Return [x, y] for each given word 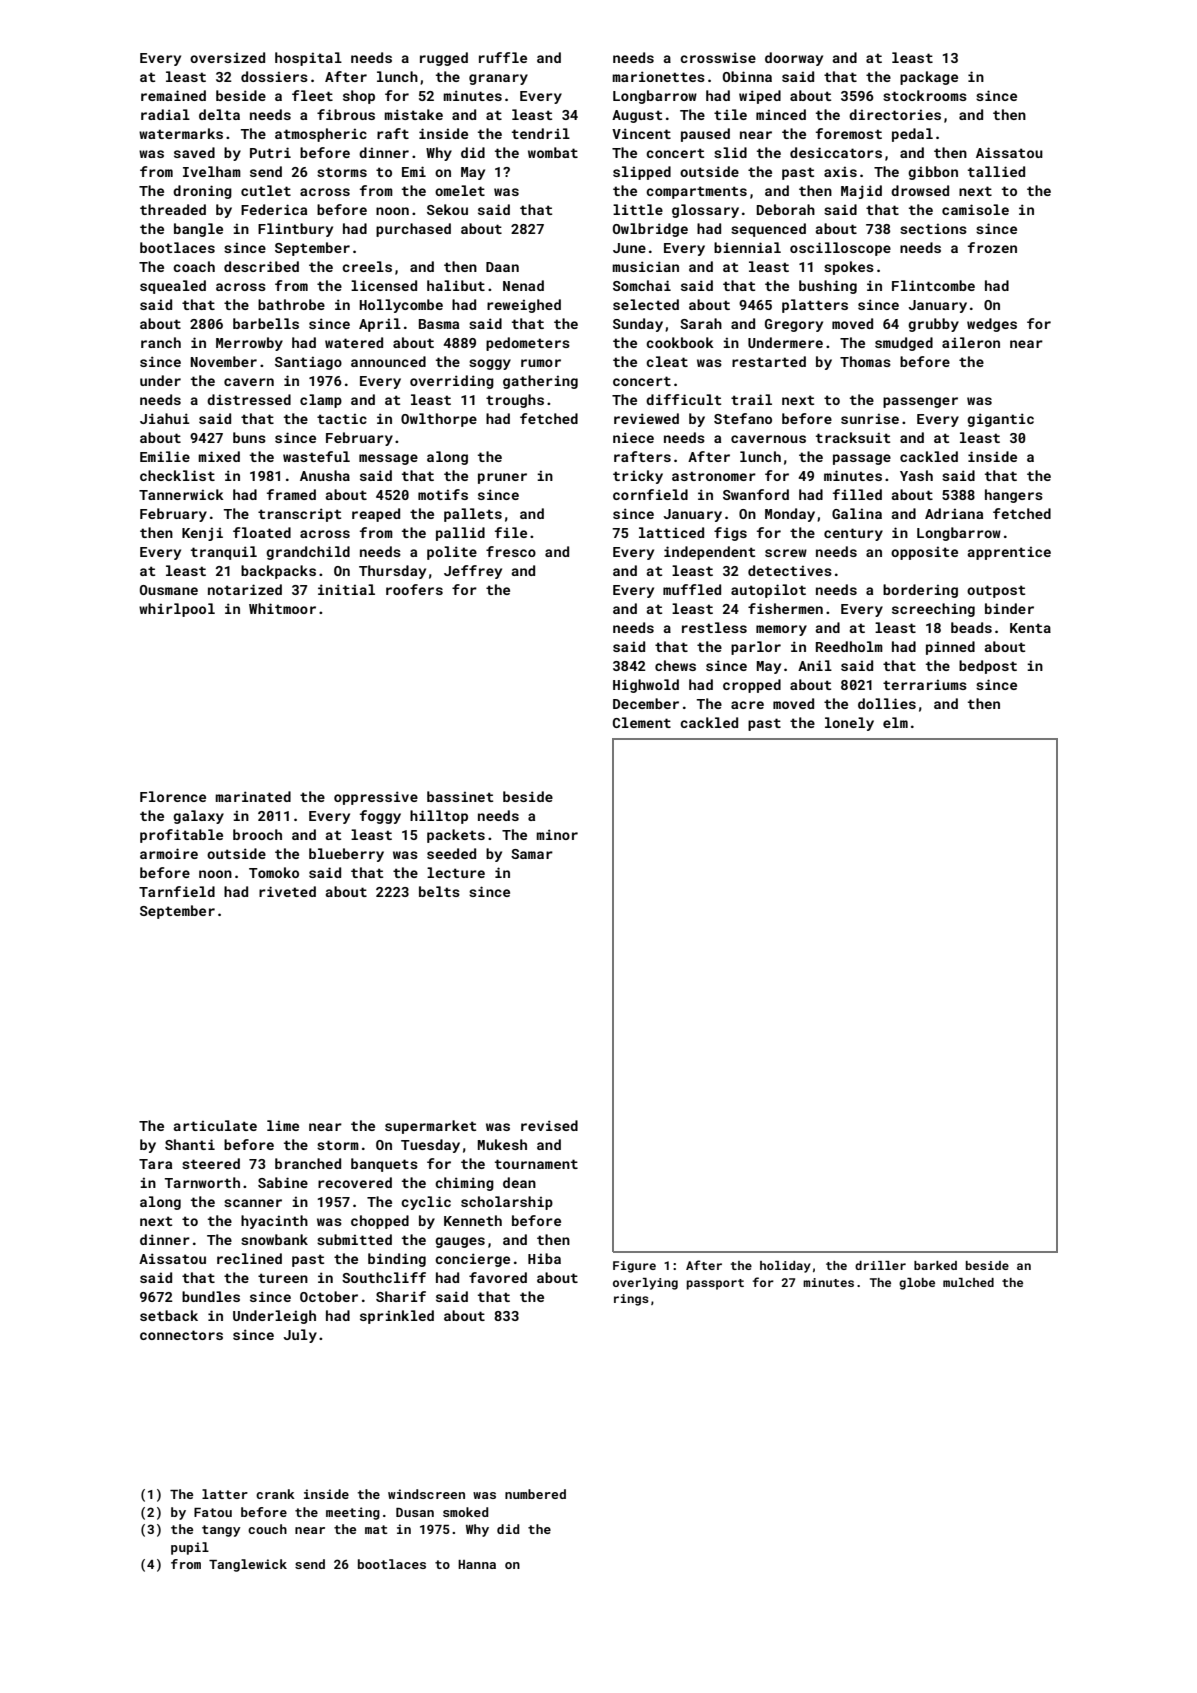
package [929, 78]
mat [376, 1529]
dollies [887, 703]
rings [631, 1300]
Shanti [190, 1144]
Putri [270, 152]
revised [549, 1125]
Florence [173, 796]
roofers [414, 589]
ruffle [503, 57]
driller [880, 1265]
